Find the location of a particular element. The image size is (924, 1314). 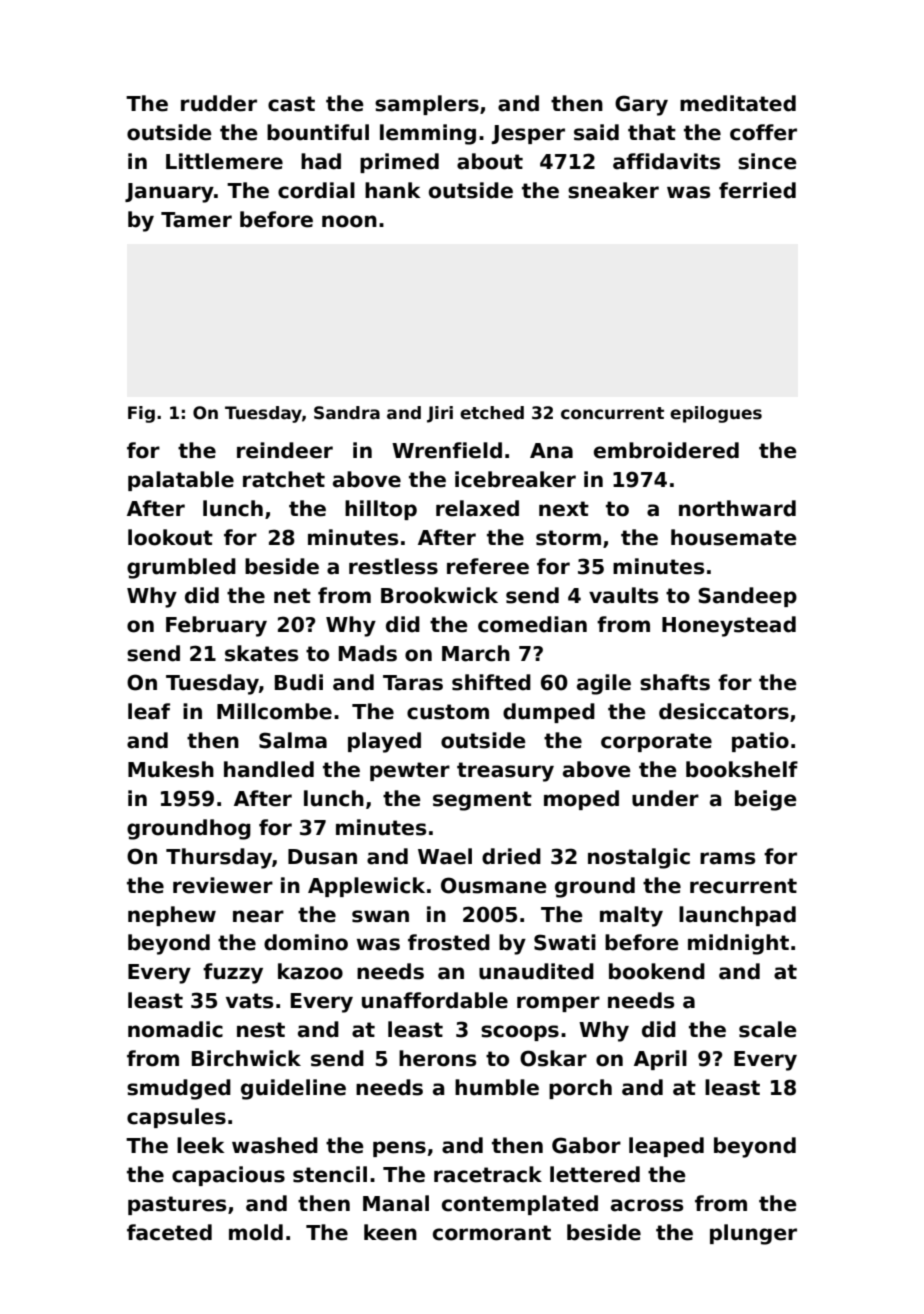

meditated is located at coordinates (738, 103).
